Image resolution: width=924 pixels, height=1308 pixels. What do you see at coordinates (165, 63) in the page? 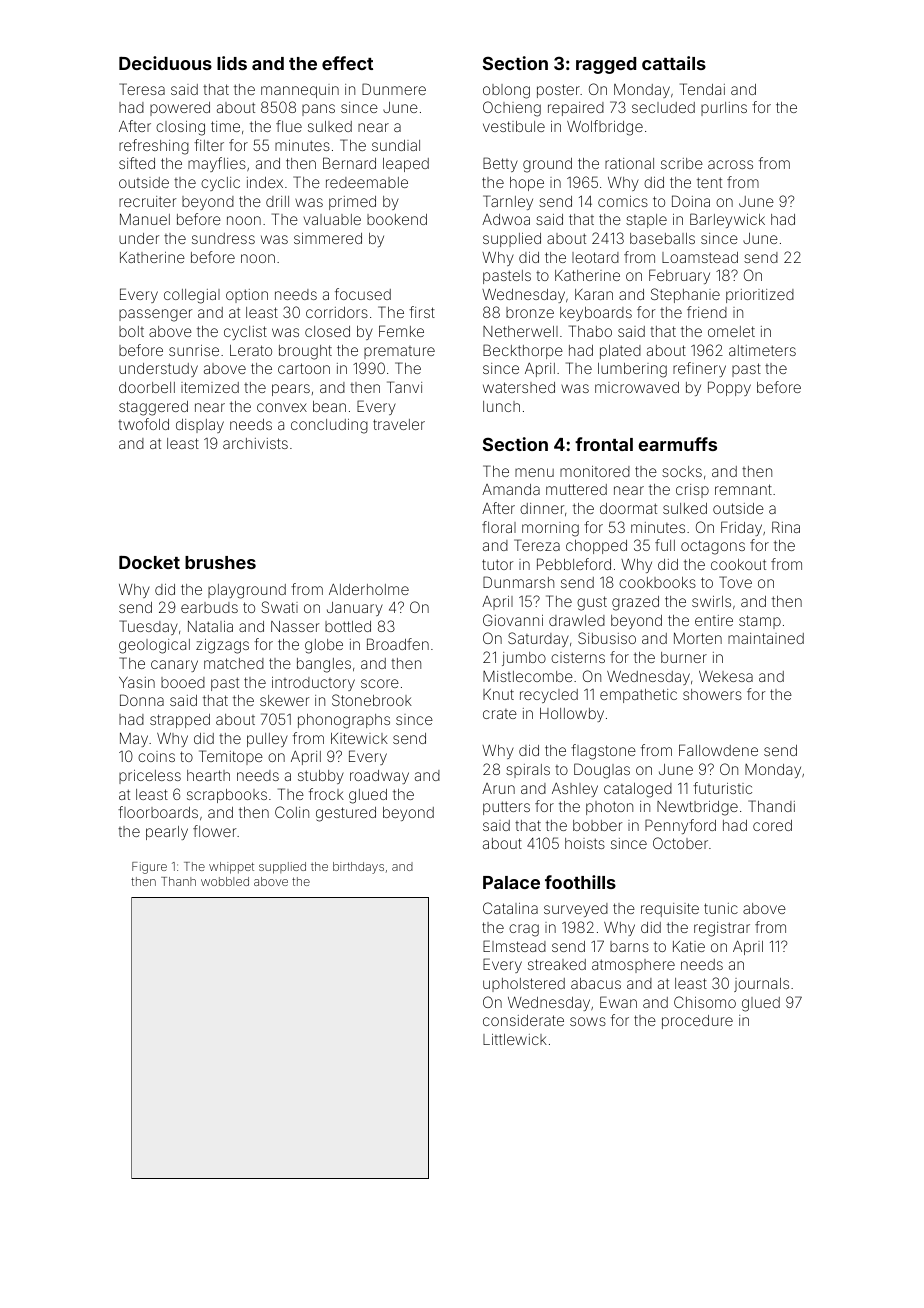
I see `Deciduous` at bounding box center [165, 63].
